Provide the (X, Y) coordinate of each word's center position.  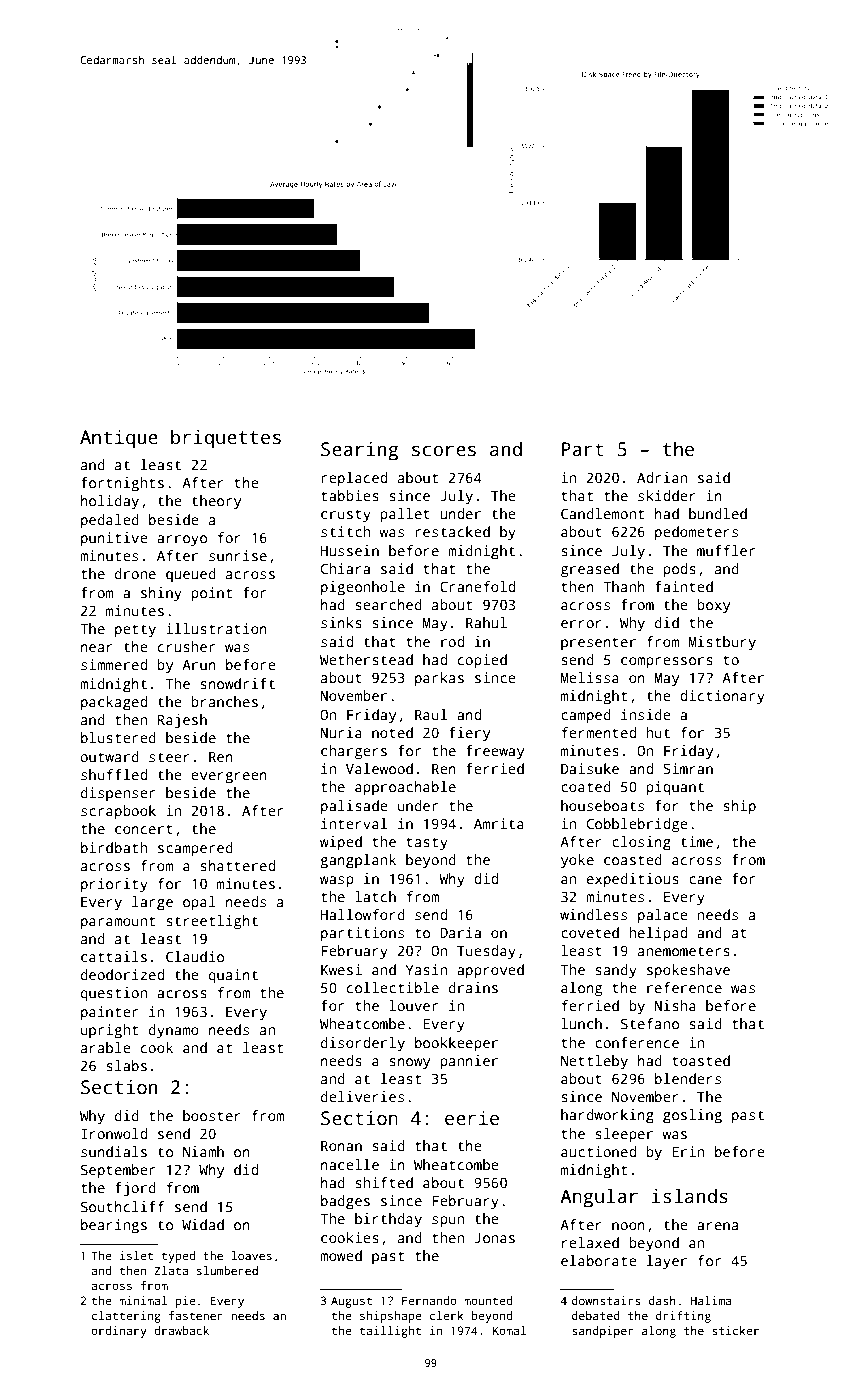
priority (114, 885)
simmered (114, 664)
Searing (359, 451)
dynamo (174, 1031)
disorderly (363, 1044)
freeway (495, 752)
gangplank (358, 861)
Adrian (662, 477)
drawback (181, 1330)
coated (586, 786)
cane (705, 880)
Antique (119, 439)
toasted (701, 1060)
